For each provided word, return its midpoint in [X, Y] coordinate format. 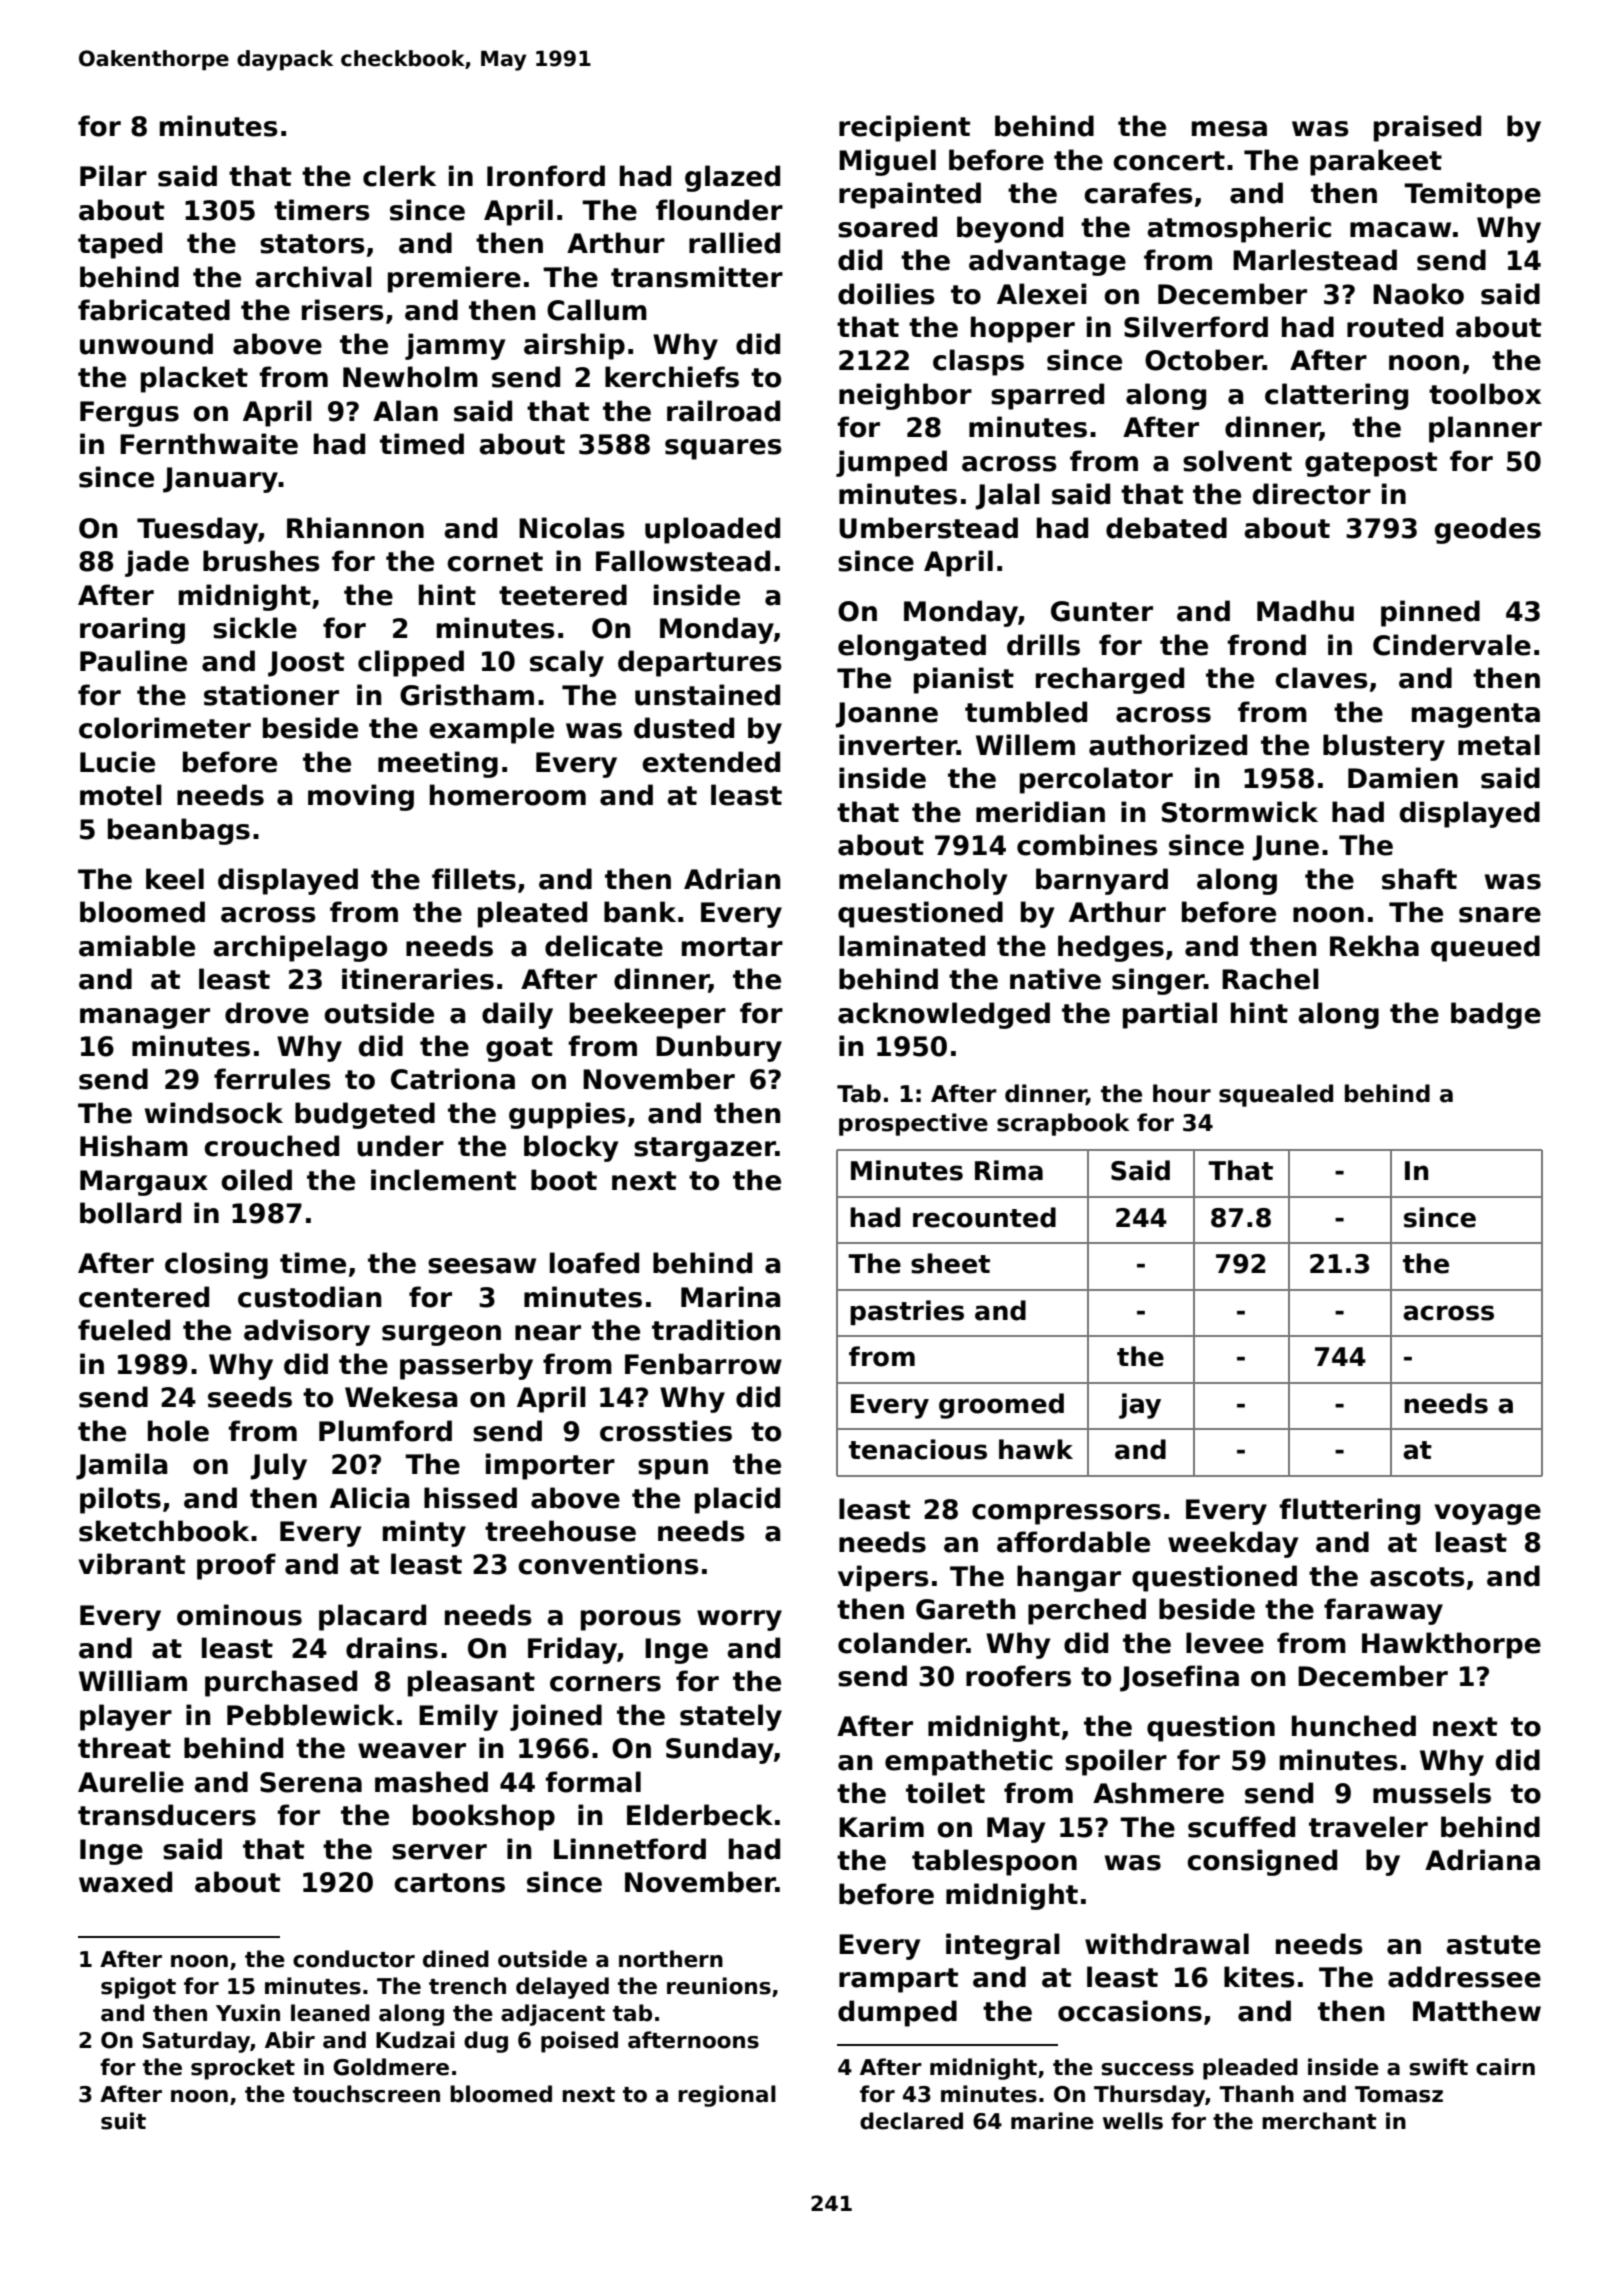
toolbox [1485, 394]
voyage [1487, 1514]
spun [673, 1469]
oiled [256, 1180]
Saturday [197, 2042]
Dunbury [719, 1048]
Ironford [546, 176]
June [1285, 848]
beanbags [179, 831]
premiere [454, 279]
